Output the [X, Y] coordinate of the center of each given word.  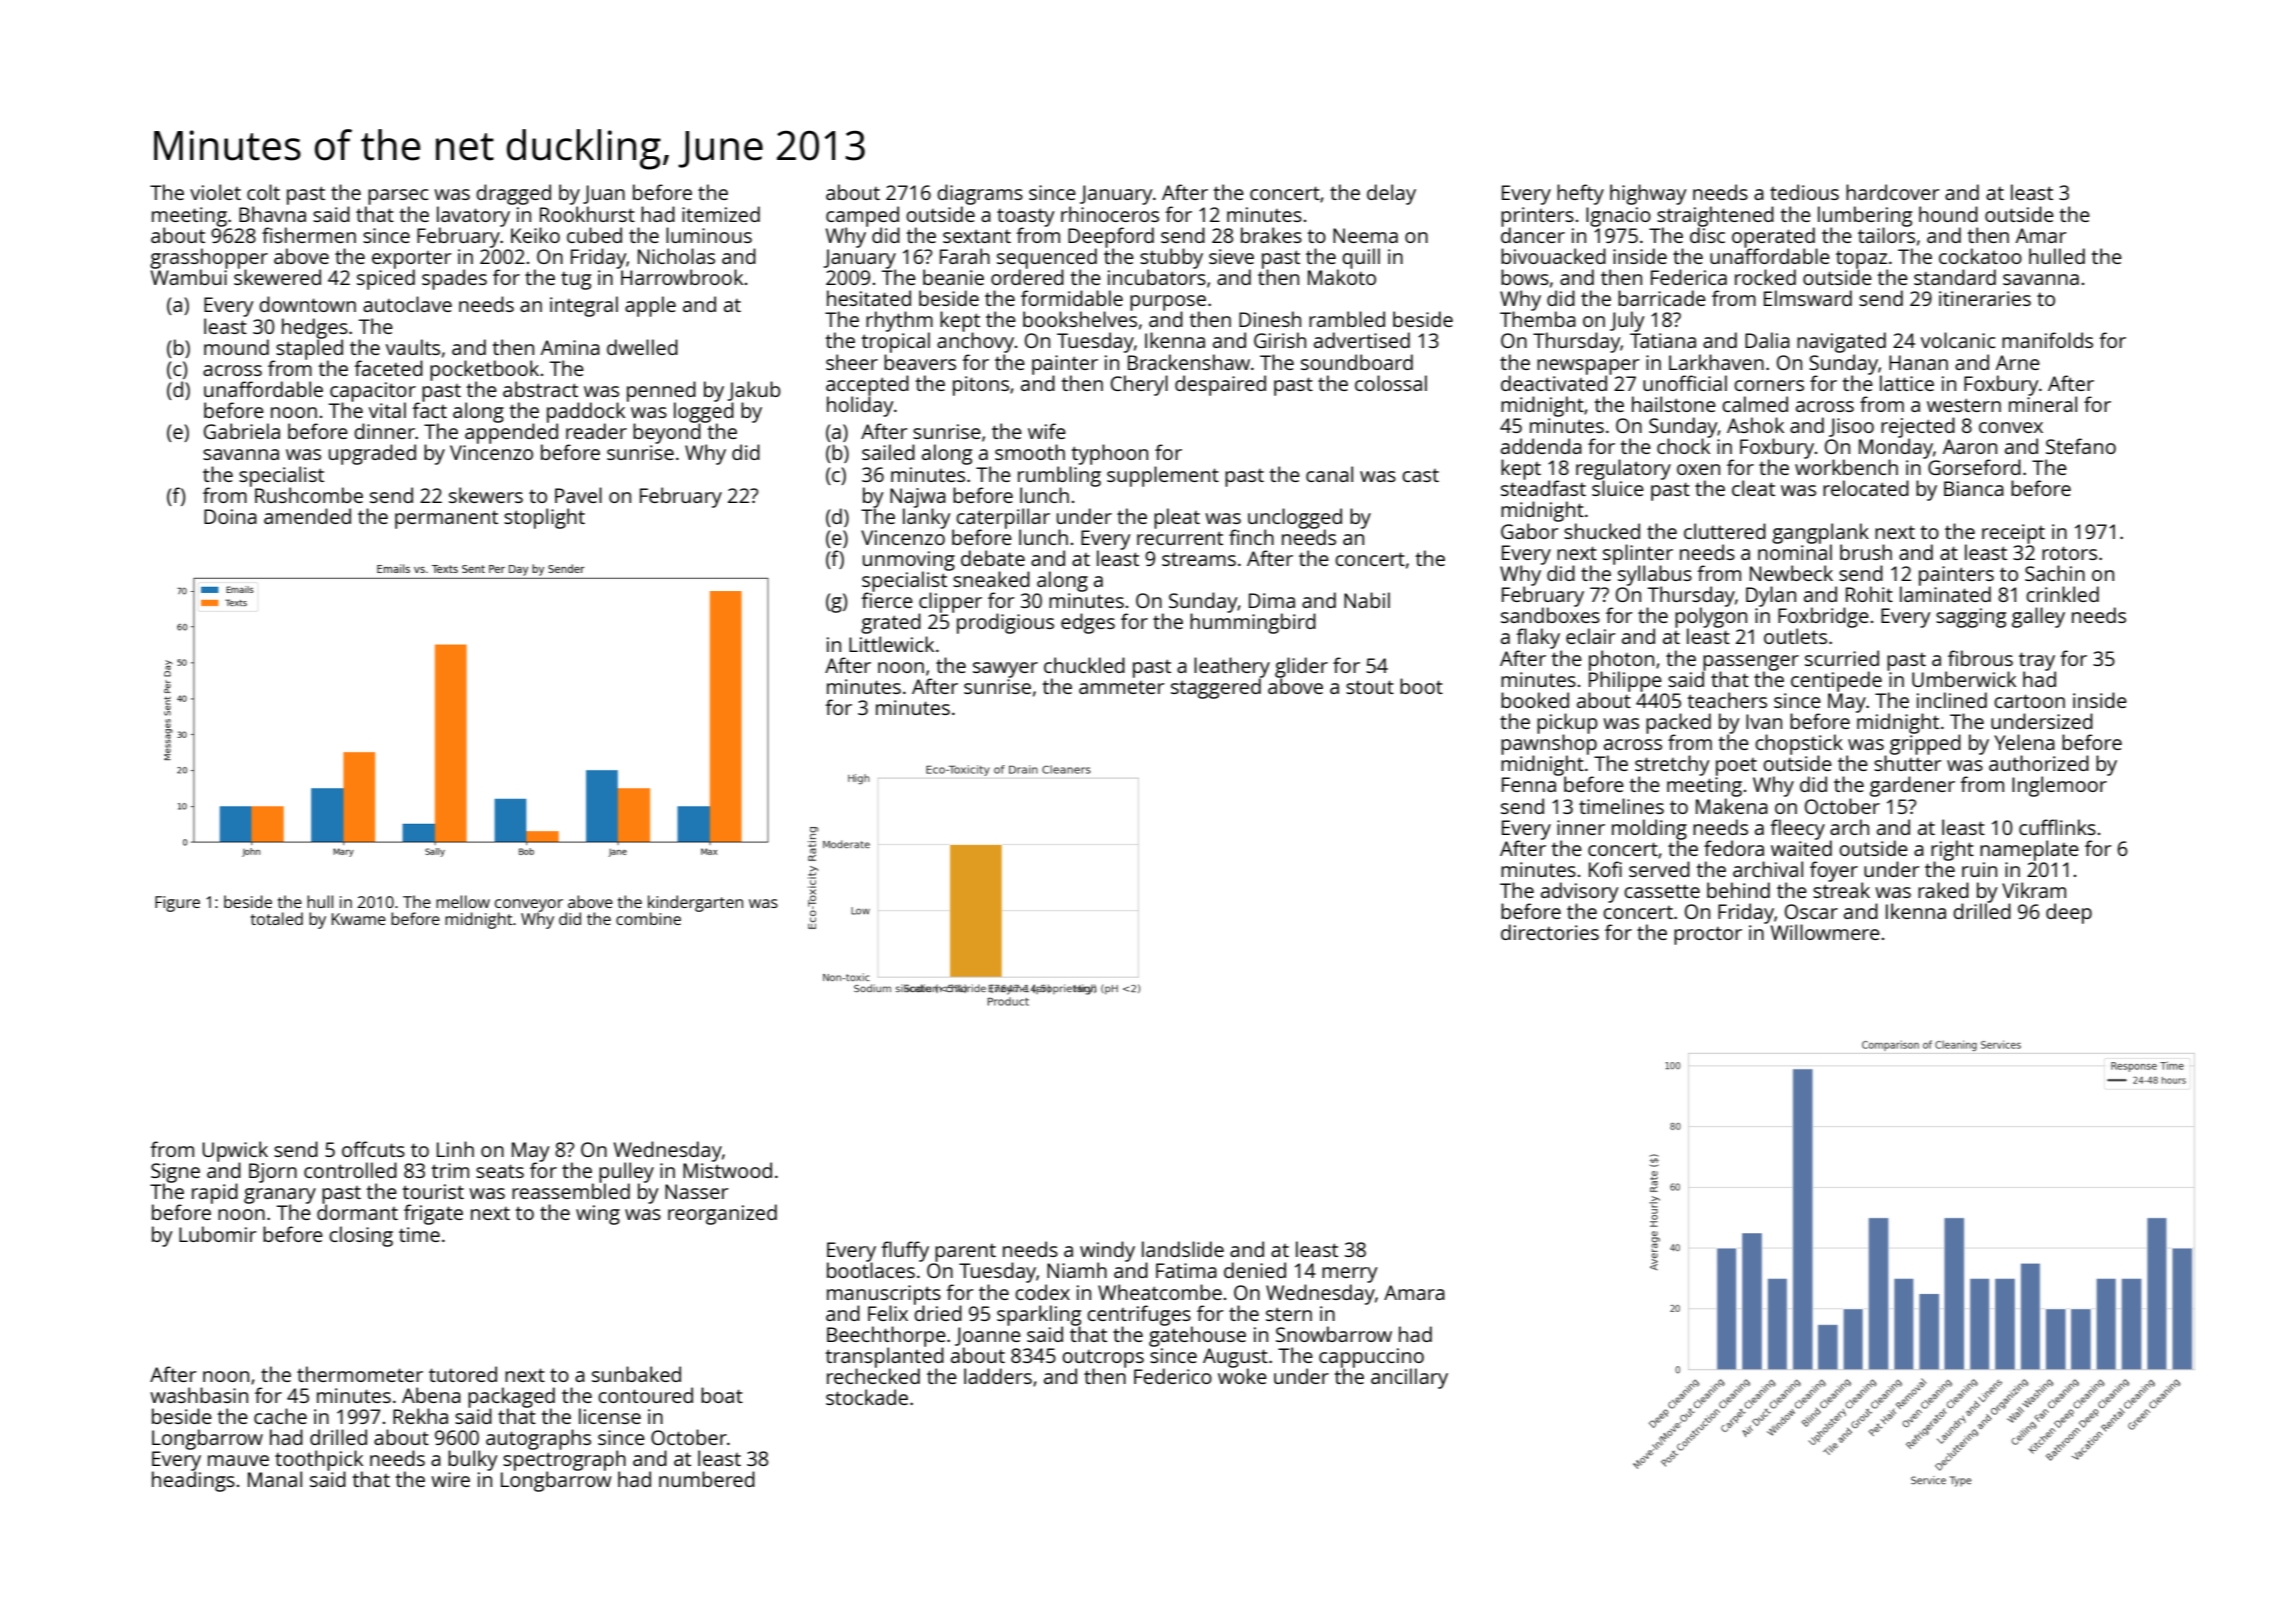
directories [1550, 932]
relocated [1866, 488]
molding [1649, 829]
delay [1391, 194]
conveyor [529, 905]
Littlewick [891, 644]
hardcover [1892, 192]
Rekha [420, 1416]
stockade [867, 1397]
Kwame [359, 919]
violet [215, 192]
